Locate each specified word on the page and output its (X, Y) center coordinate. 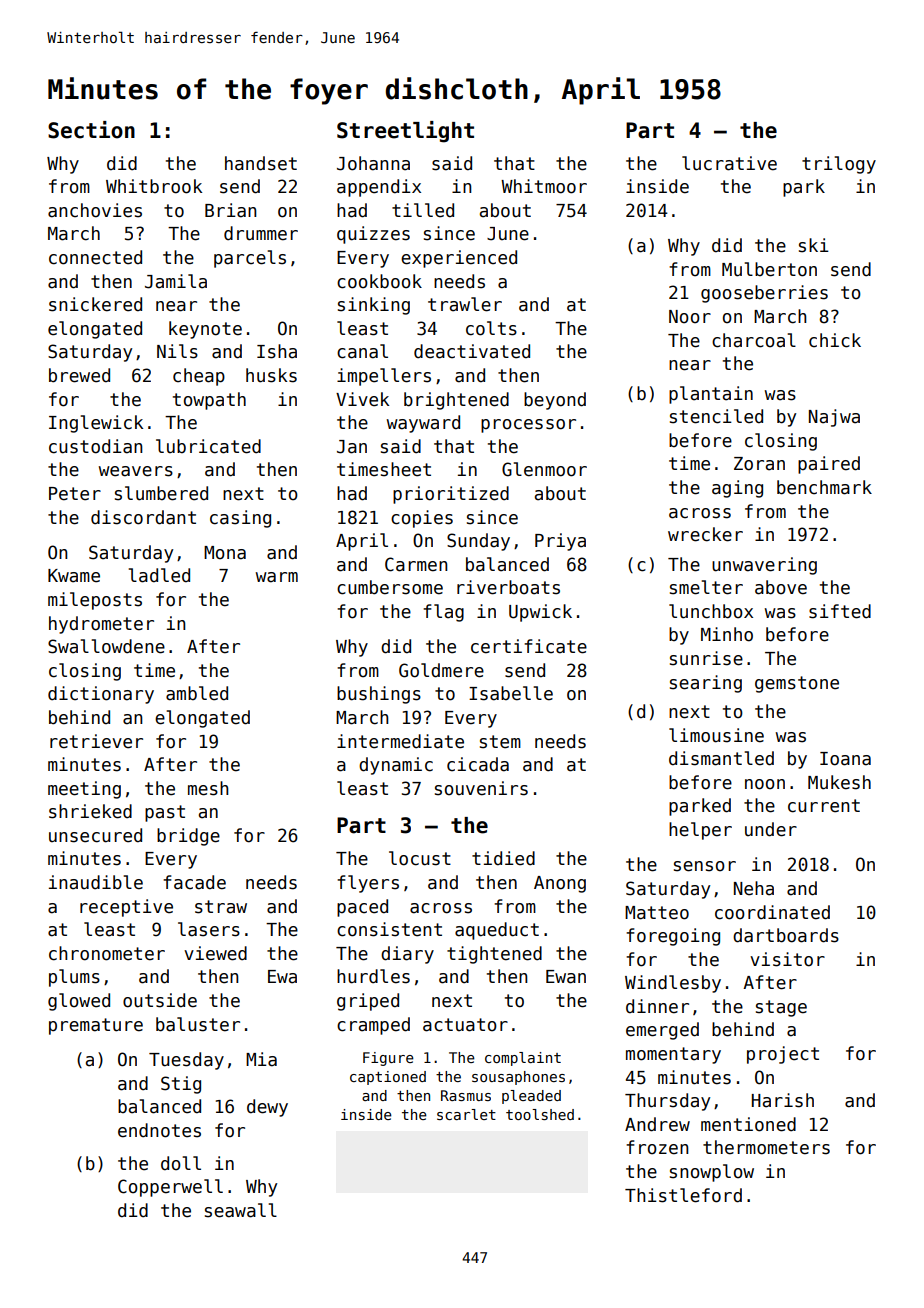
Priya (560, 542)
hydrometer (101, 625)
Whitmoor (544, 186)
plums (74, 978)
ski (814, 245)
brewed (79, 375)
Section (91, 130)
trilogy (839, 165)
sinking (374, 306)
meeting (84, 790)
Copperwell (170, 1188)
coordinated (772, 912)
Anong (560, 884)
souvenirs (481, 788)
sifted (840, 611)
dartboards (786, 935)
